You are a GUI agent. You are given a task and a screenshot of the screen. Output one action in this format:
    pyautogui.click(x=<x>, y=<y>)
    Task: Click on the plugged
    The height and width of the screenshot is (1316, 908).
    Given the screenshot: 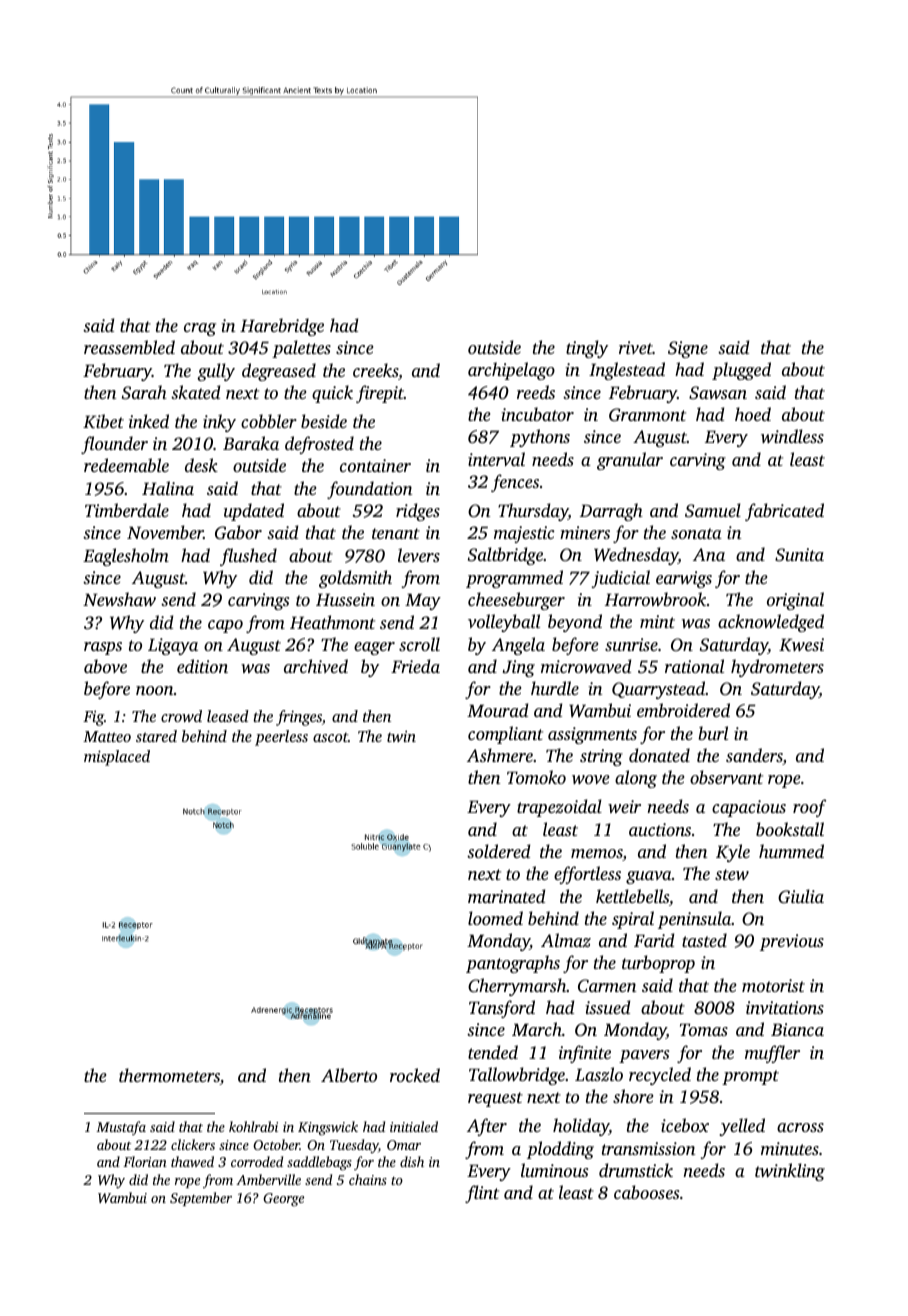 What is the action you would take?
    pyautogui.click(x=741, y=371)
